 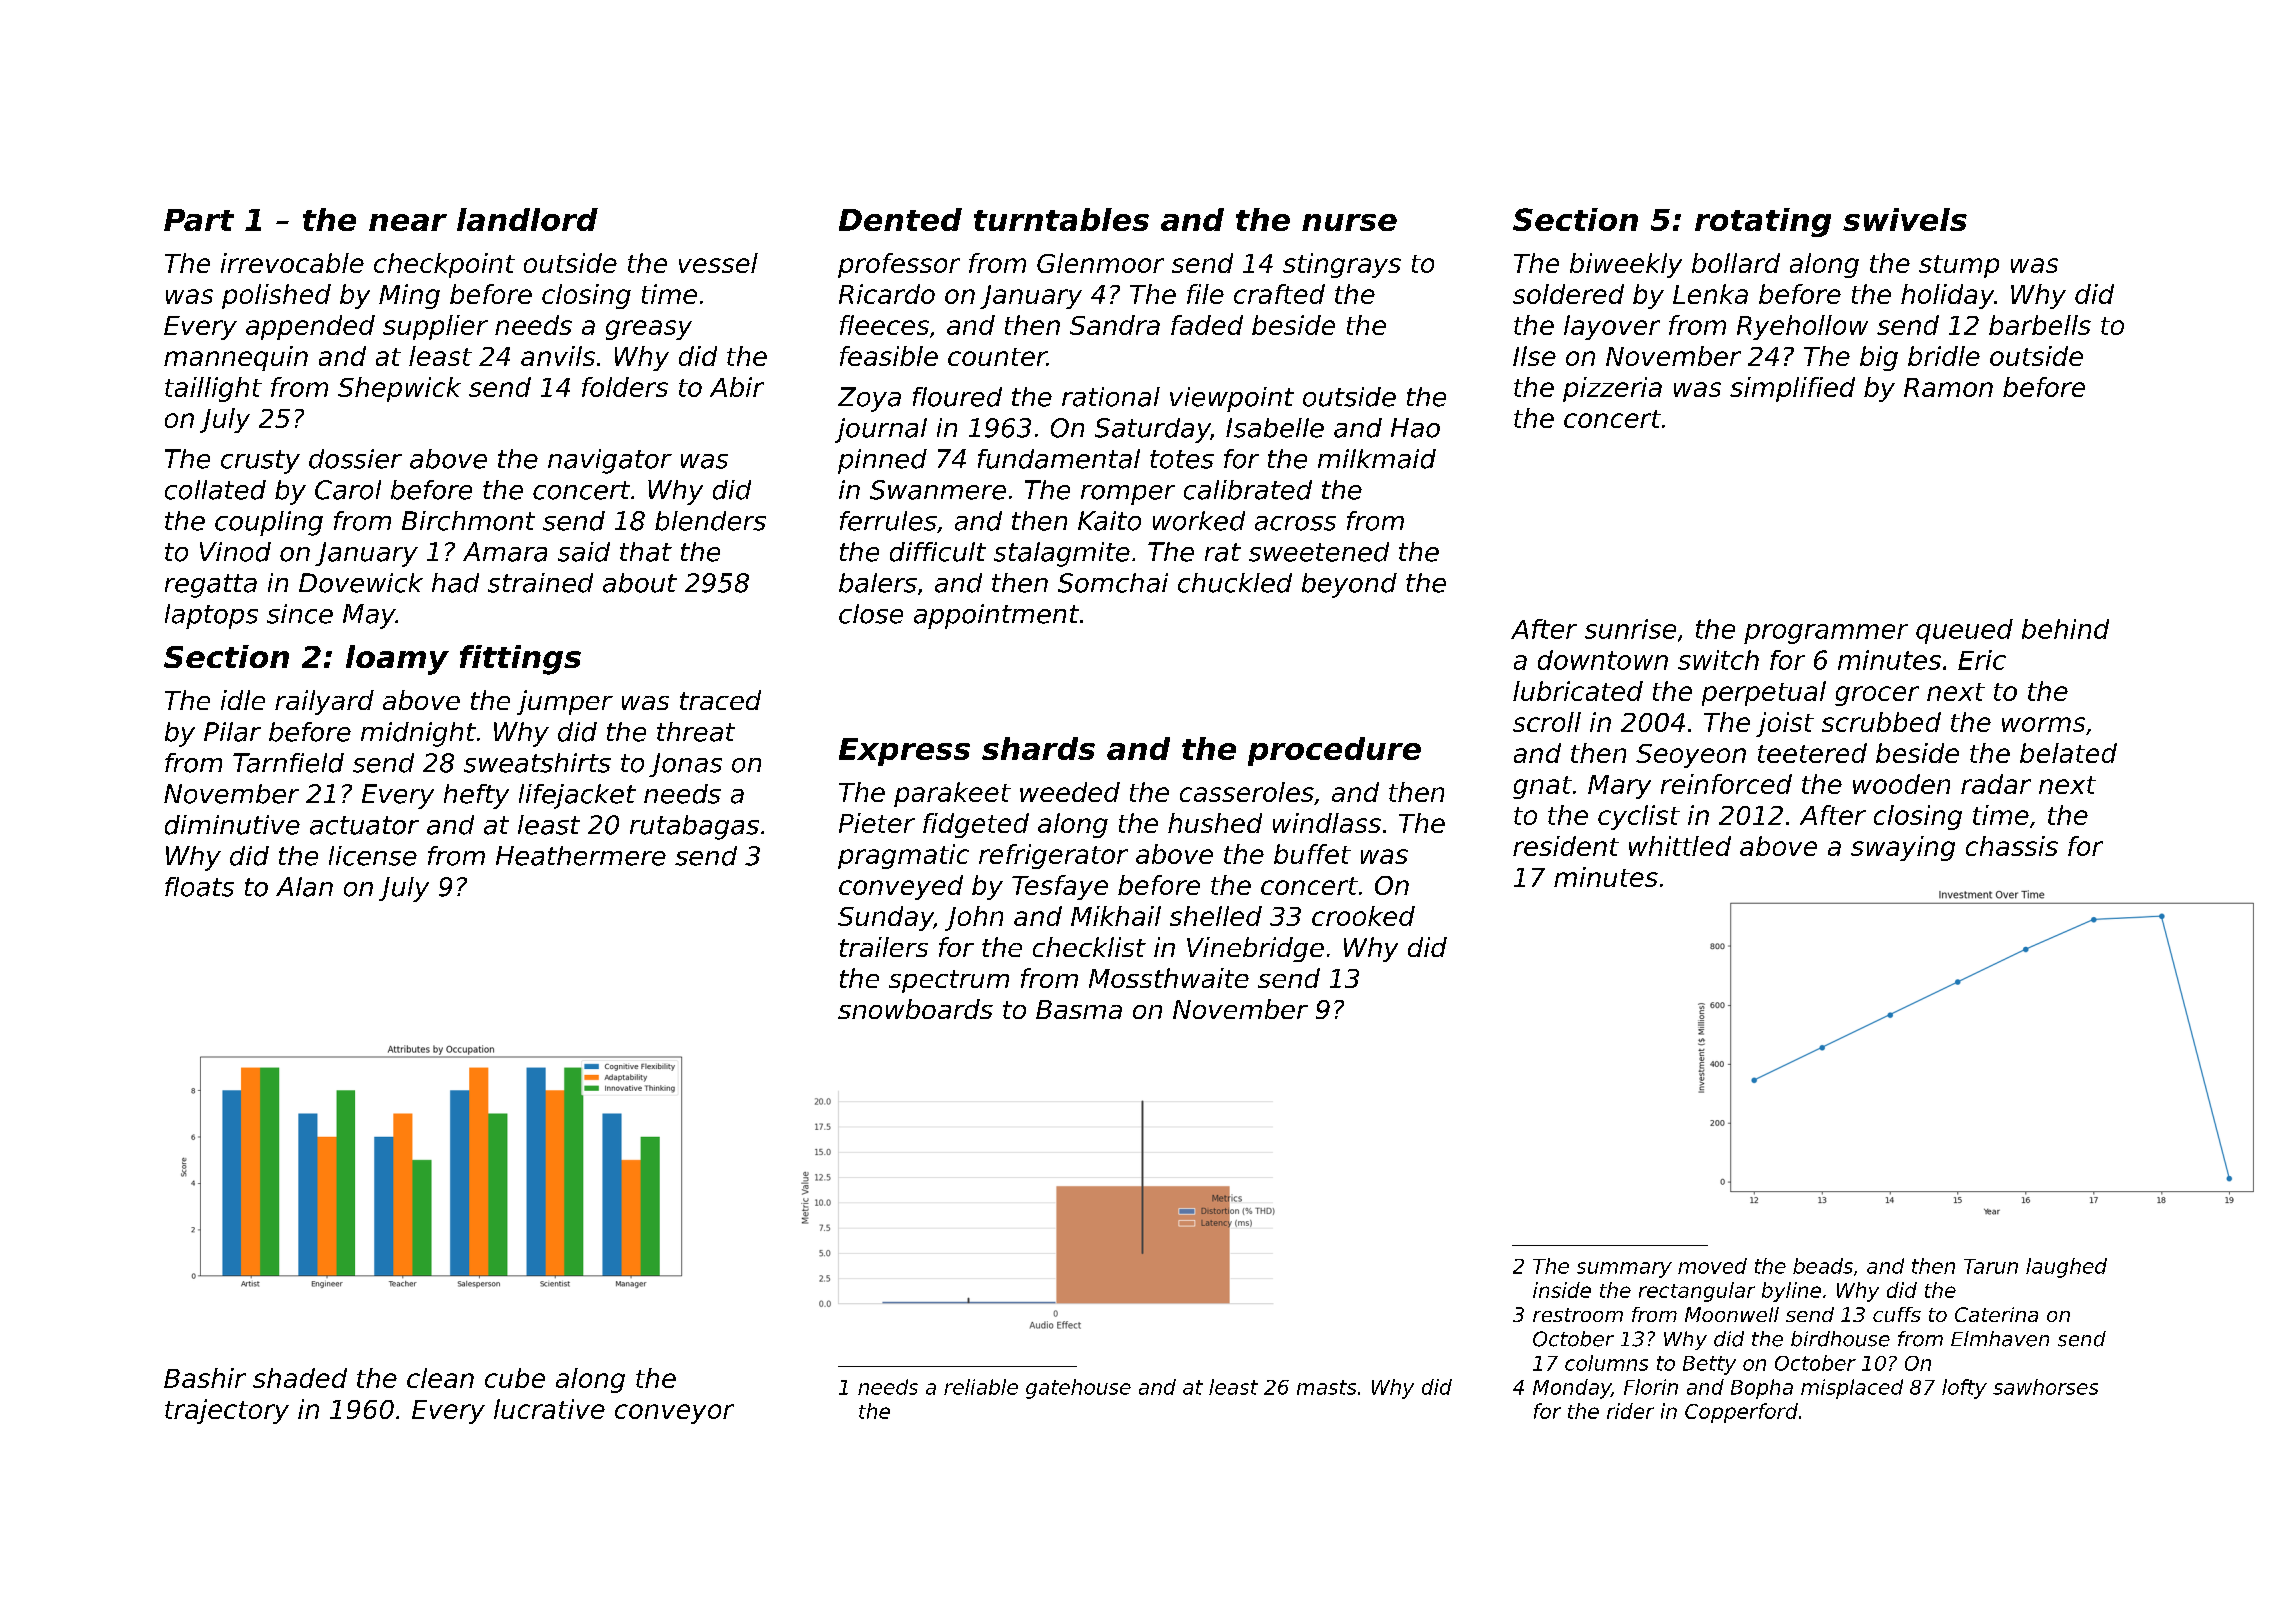 What do you see at coordinates (1079, 1009) in the page?
I see `Basma` at bounding box center [1079, 1009].
